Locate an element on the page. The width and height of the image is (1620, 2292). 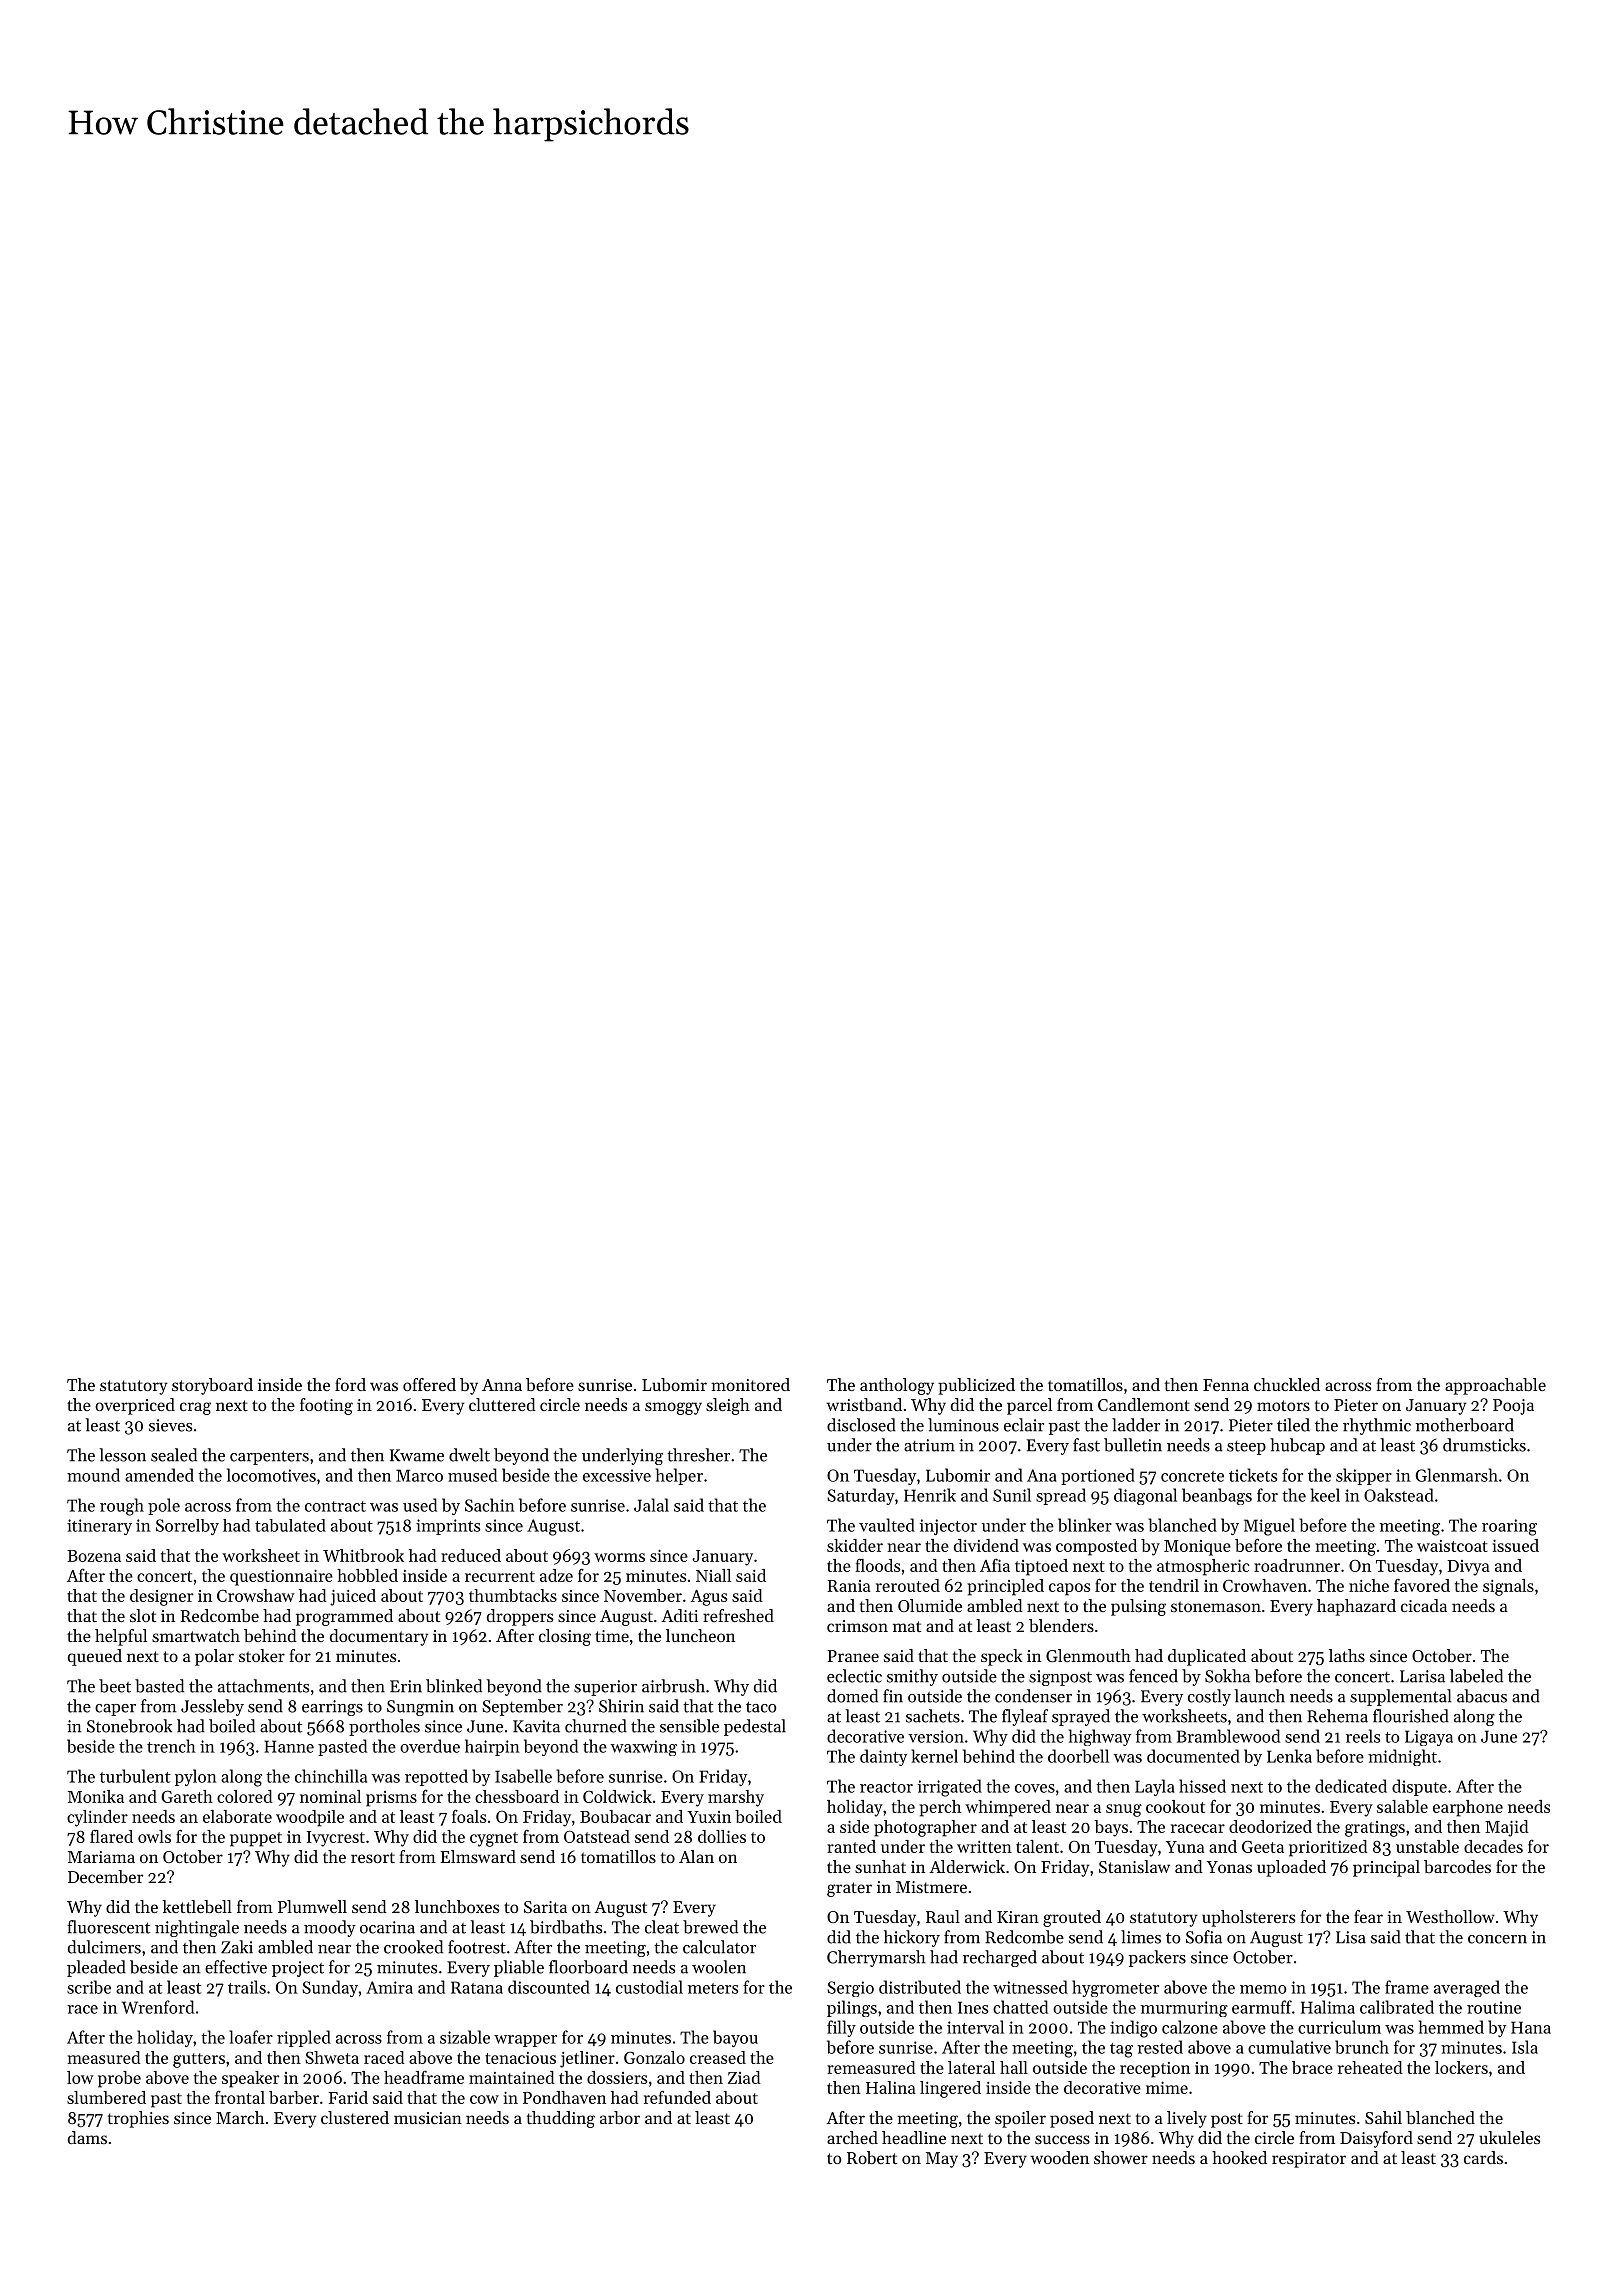
launch is located at coordinates (1259, 1696).
